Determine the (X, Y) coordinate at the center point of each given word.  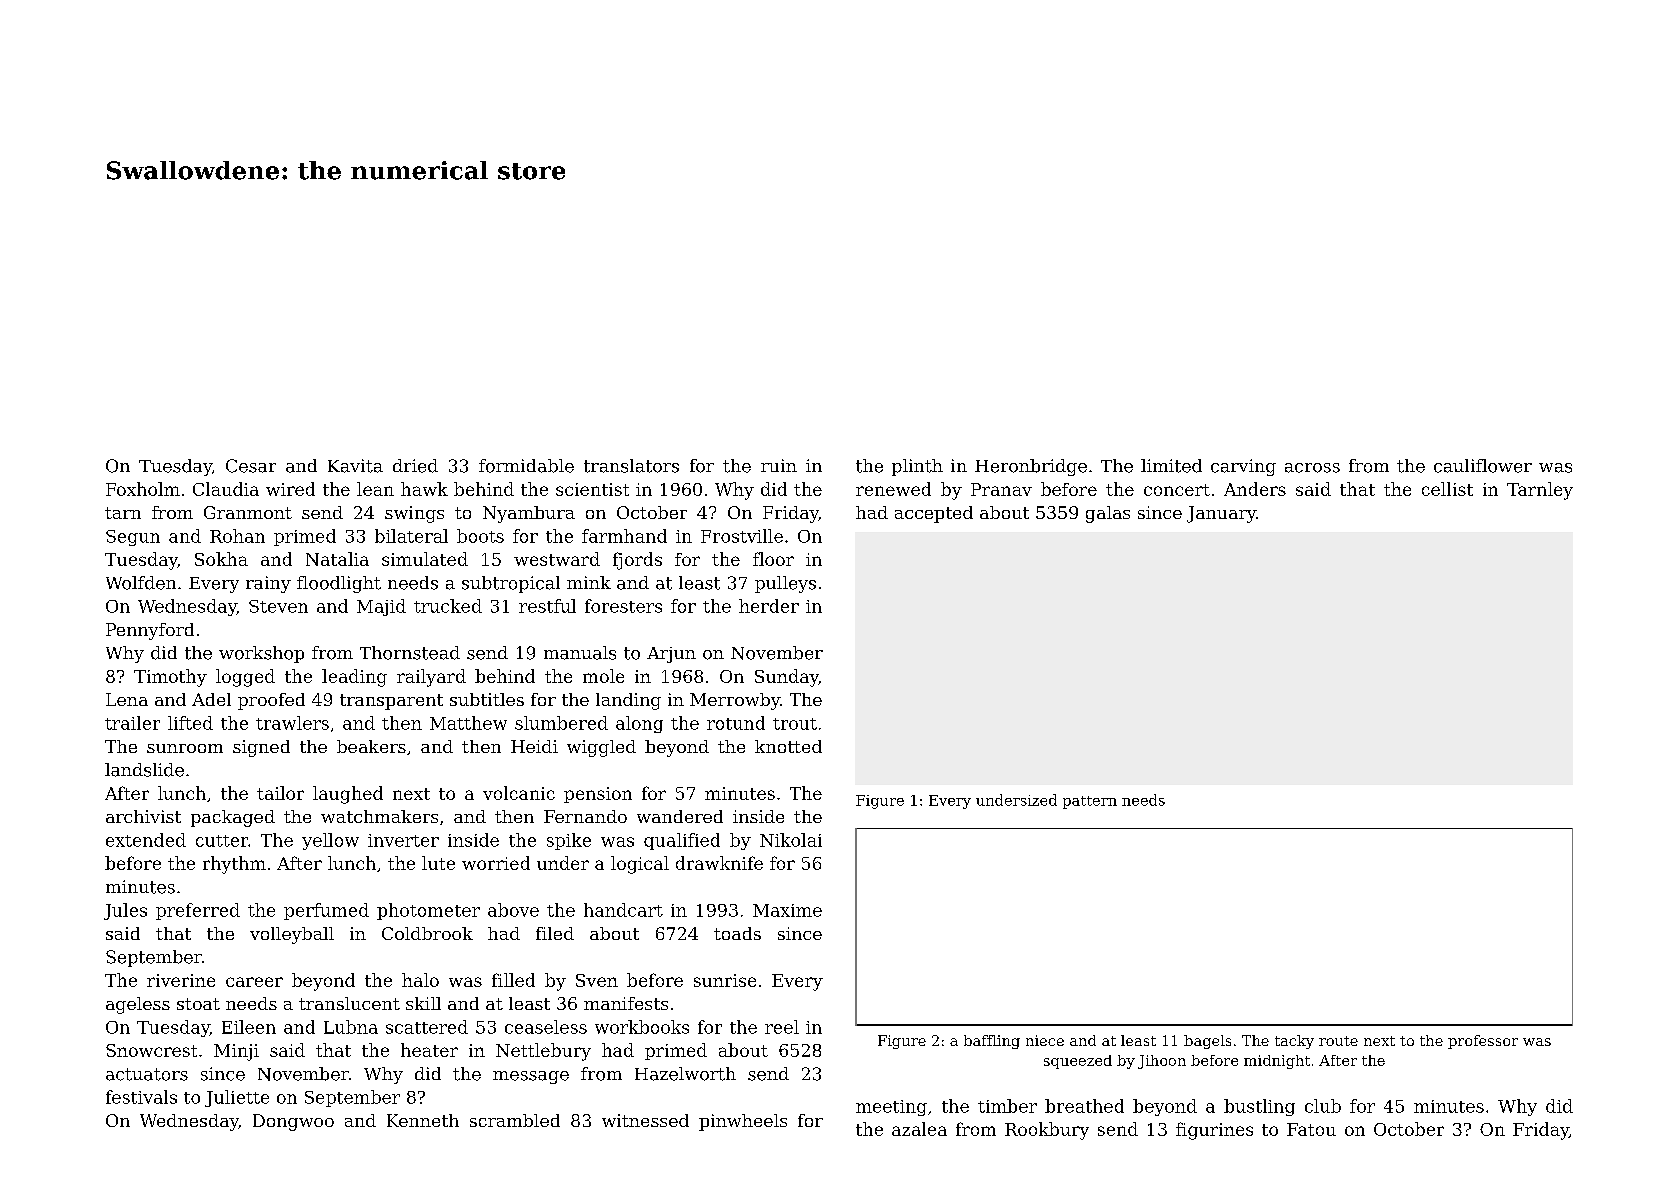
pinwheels (743, 1122)
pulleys (785, 584)
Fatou (1311, 1129)
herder (769, 606)
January (1221, 514)
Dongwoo (293, 1122)
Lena (127, 699)
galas (1108, 514)
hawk (424, 489)
